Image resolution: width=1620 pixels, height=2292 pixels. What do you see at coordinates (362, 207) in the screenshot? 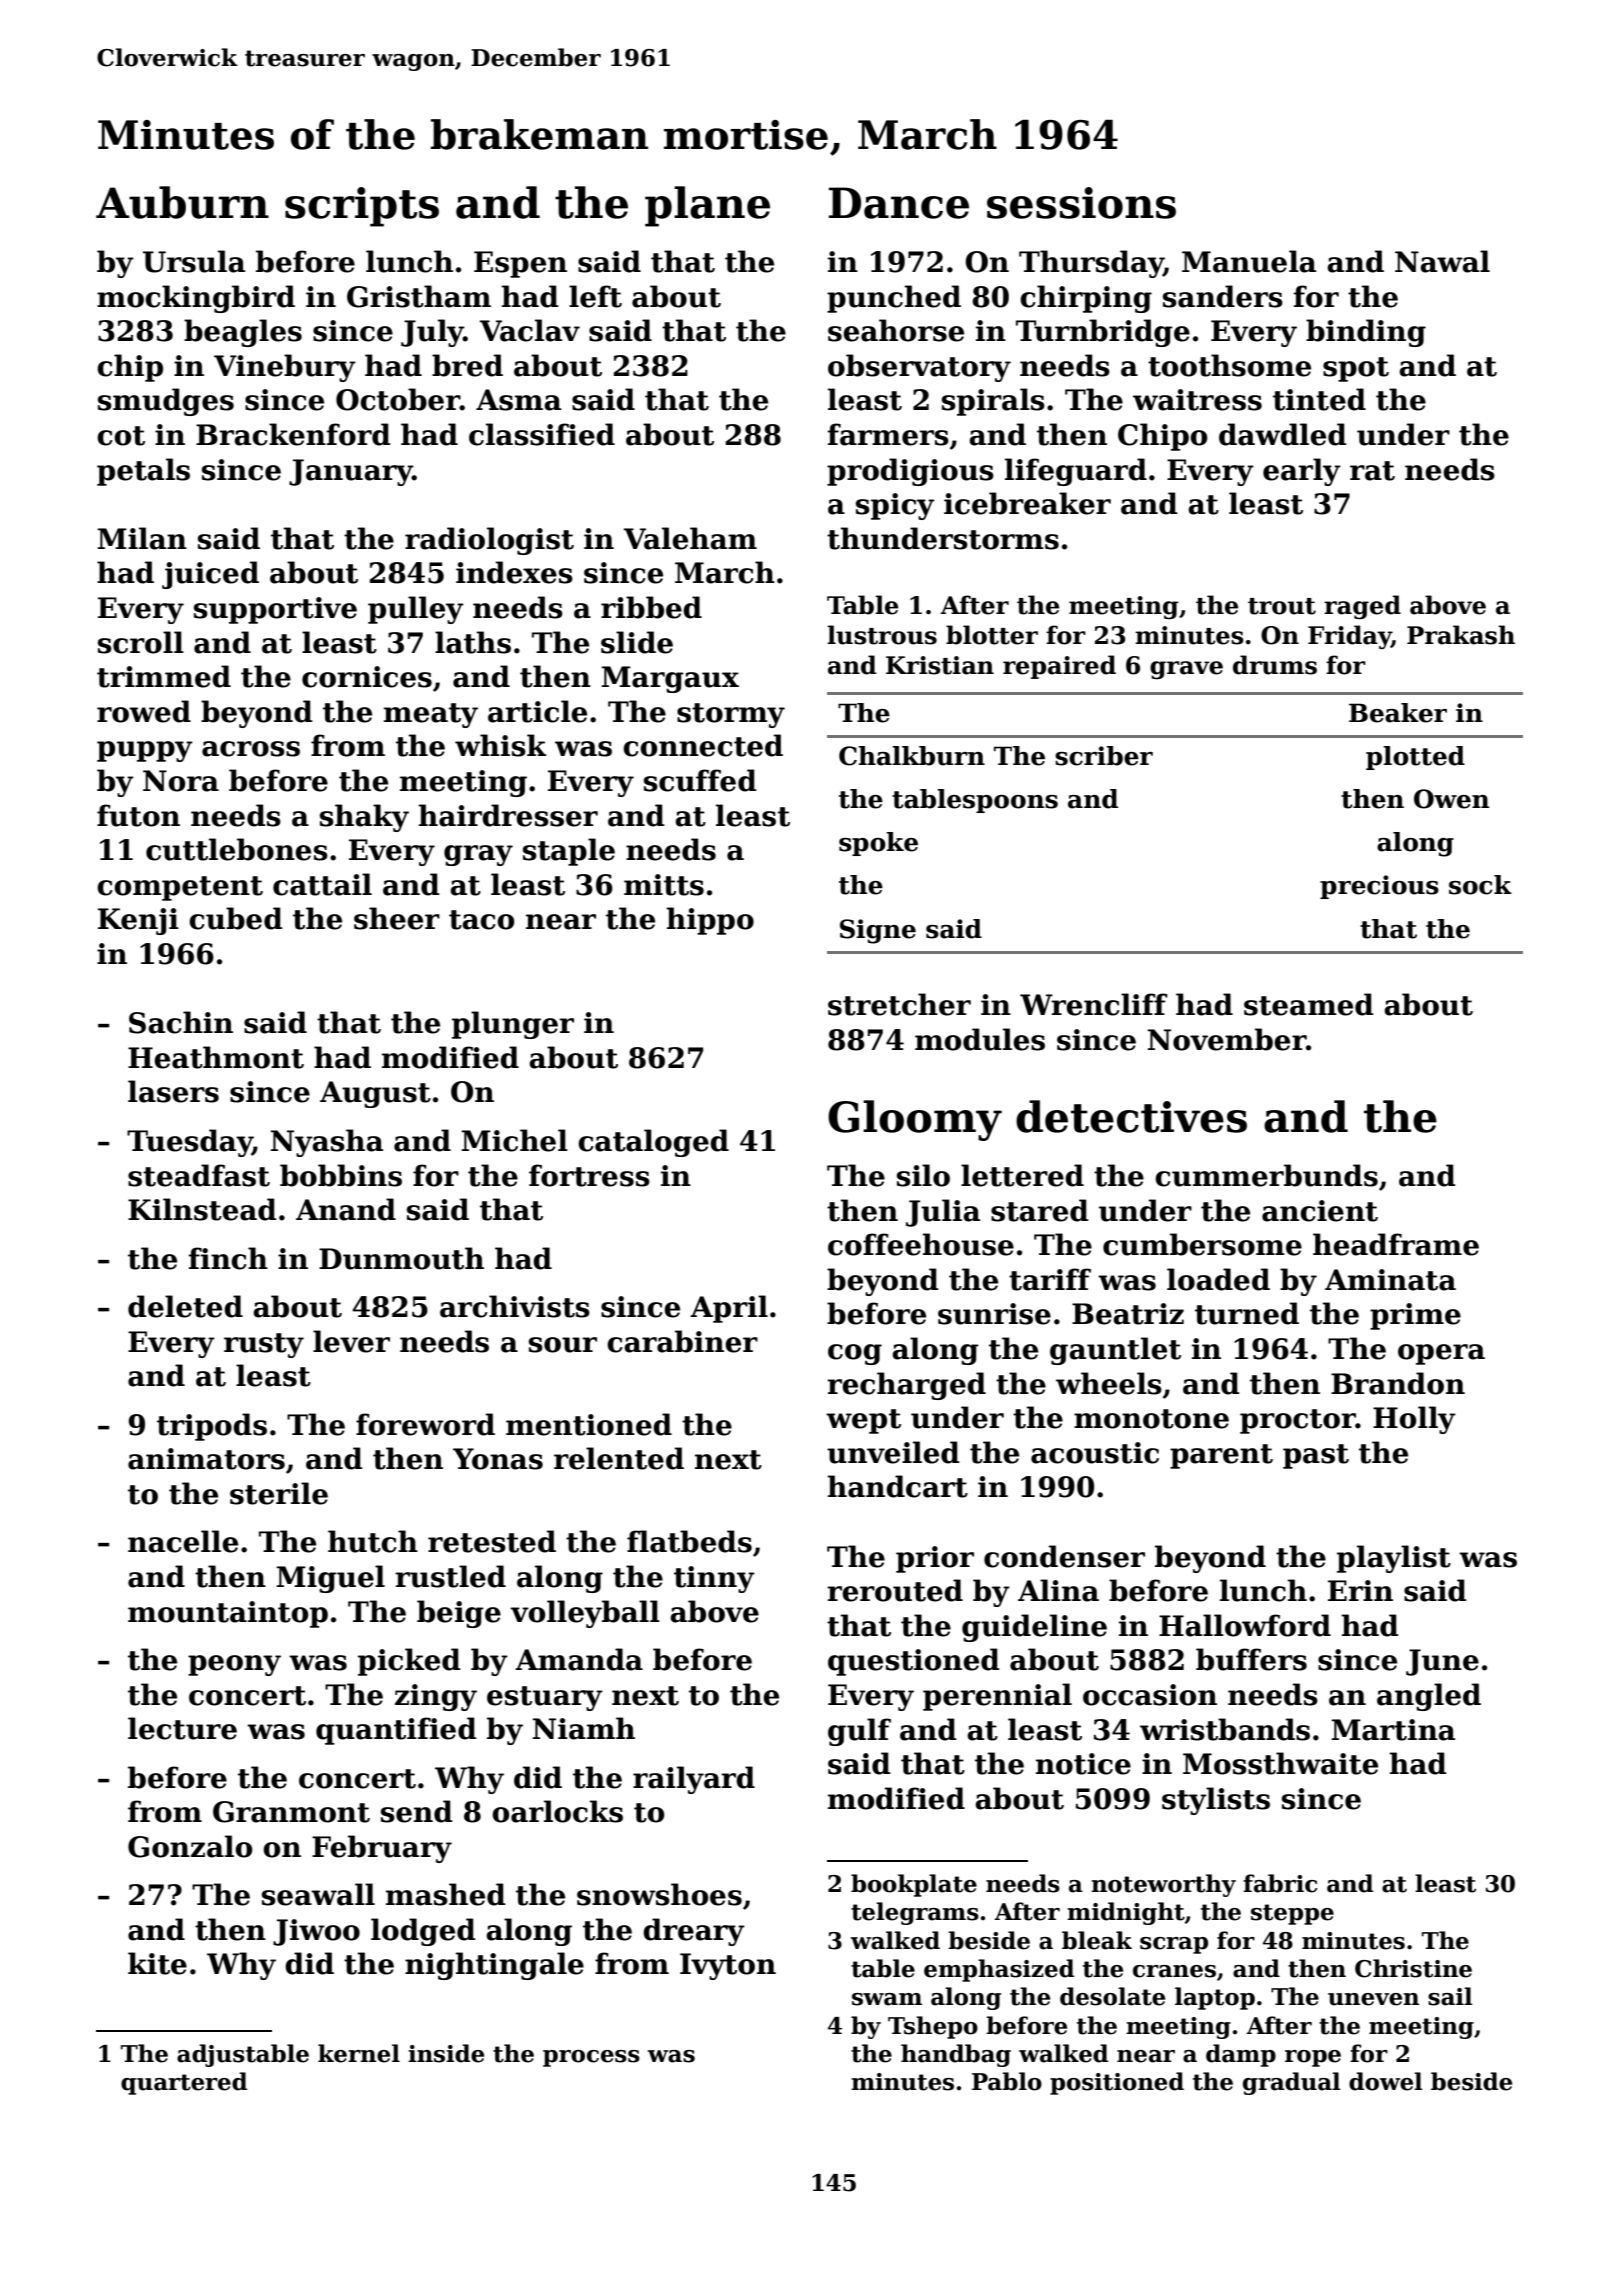
I see `scripts` at bounding box center [362, 207].
